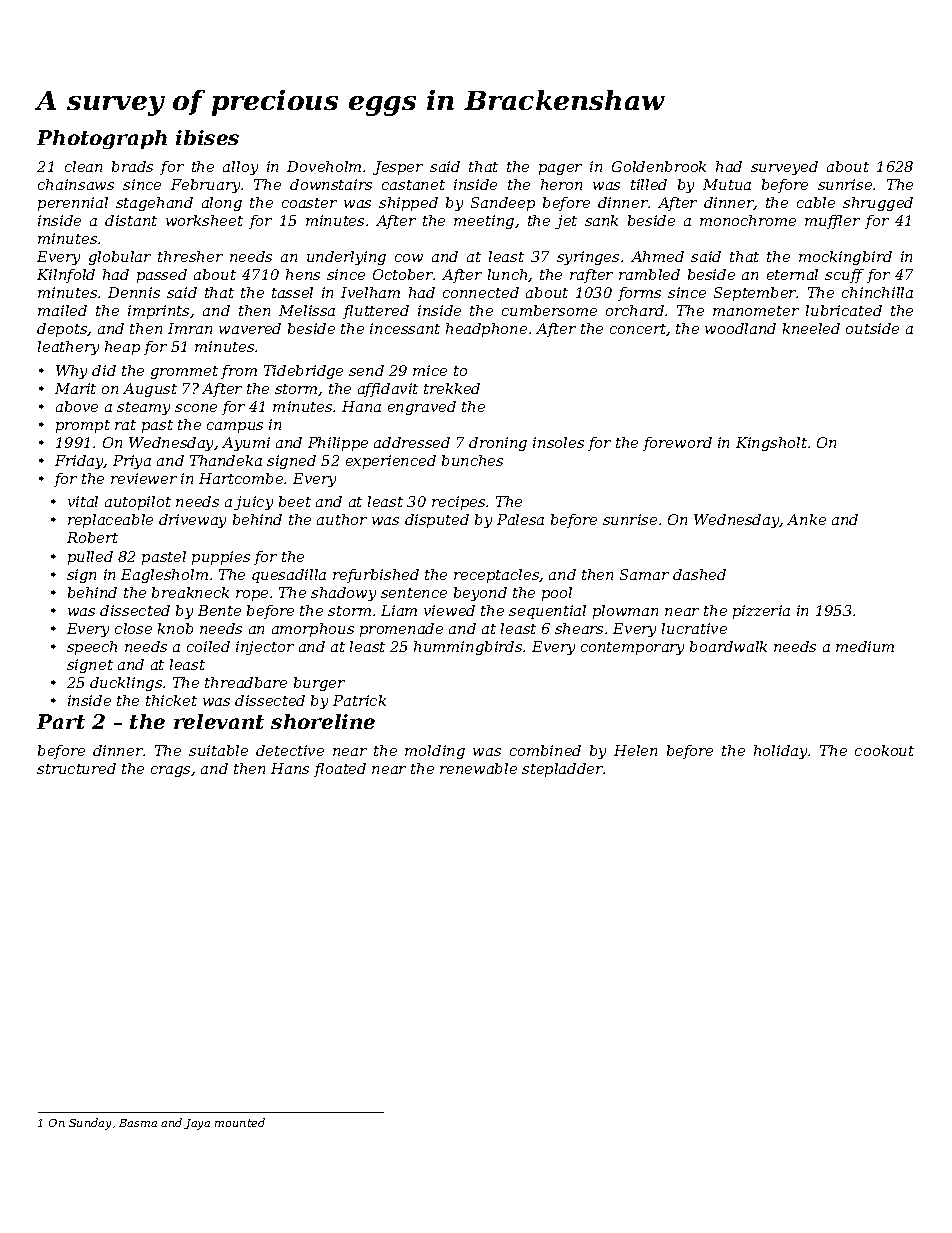 Image resolution: width=952 pixels, height=1233 pixels. What do you see at coordinates (545, 750) in the screenshot?
I see `combined` at bounding box center [545, 750].
